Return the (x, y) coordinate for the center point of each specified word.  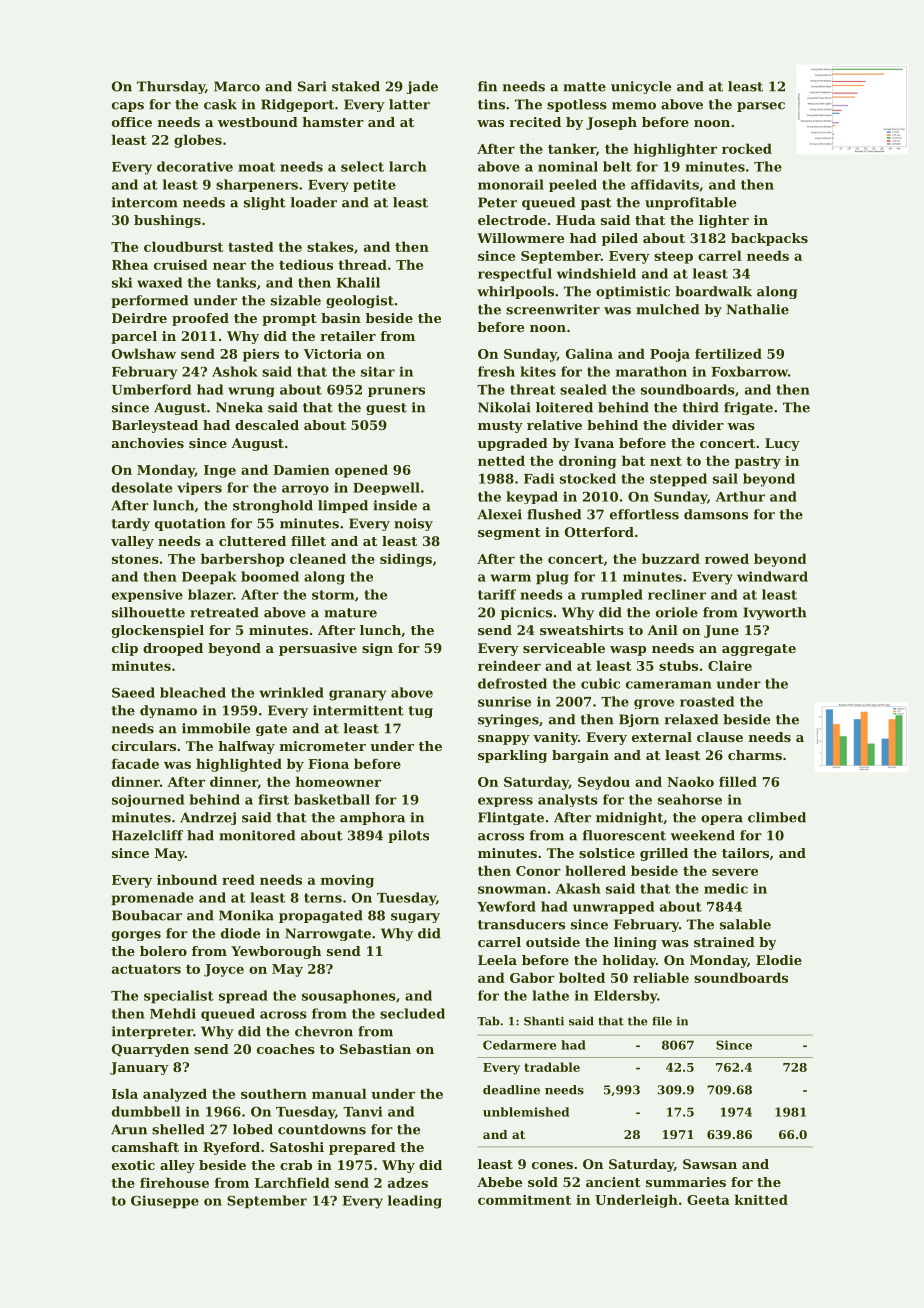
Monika (246, 915)
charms (755, 755)
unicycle (641, 87)
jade (422, 87)
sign (377, 649)
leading (415, 1202)
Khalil (358, 282)
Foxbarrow (750, 371)
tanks (236, 282)
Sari (312, 86)
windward (772, 576)
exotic (133, 1165)
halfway (246, 747)
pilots (408, 836)
